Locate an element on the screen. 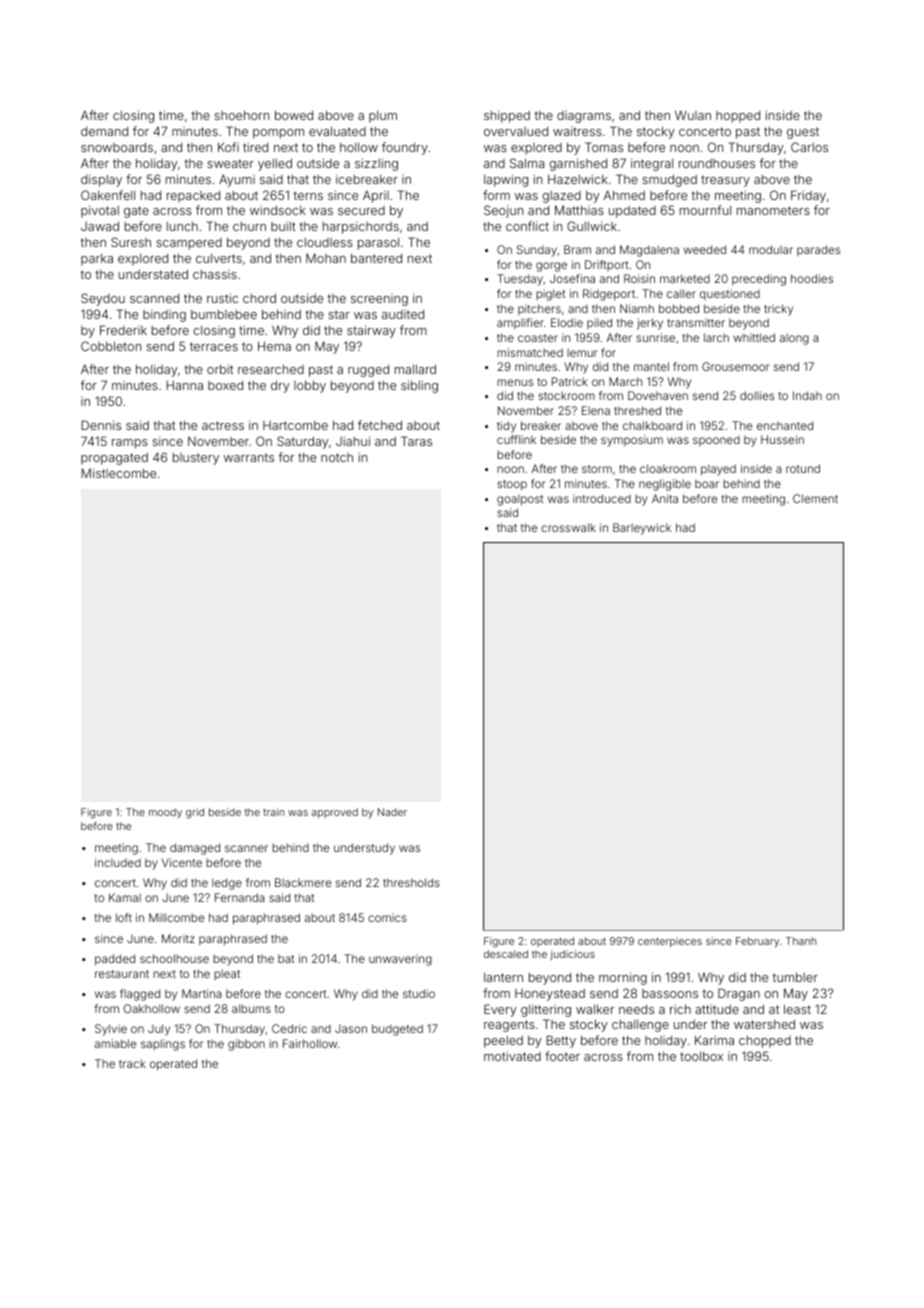  diagrams is located at coordinates (584, 117).
